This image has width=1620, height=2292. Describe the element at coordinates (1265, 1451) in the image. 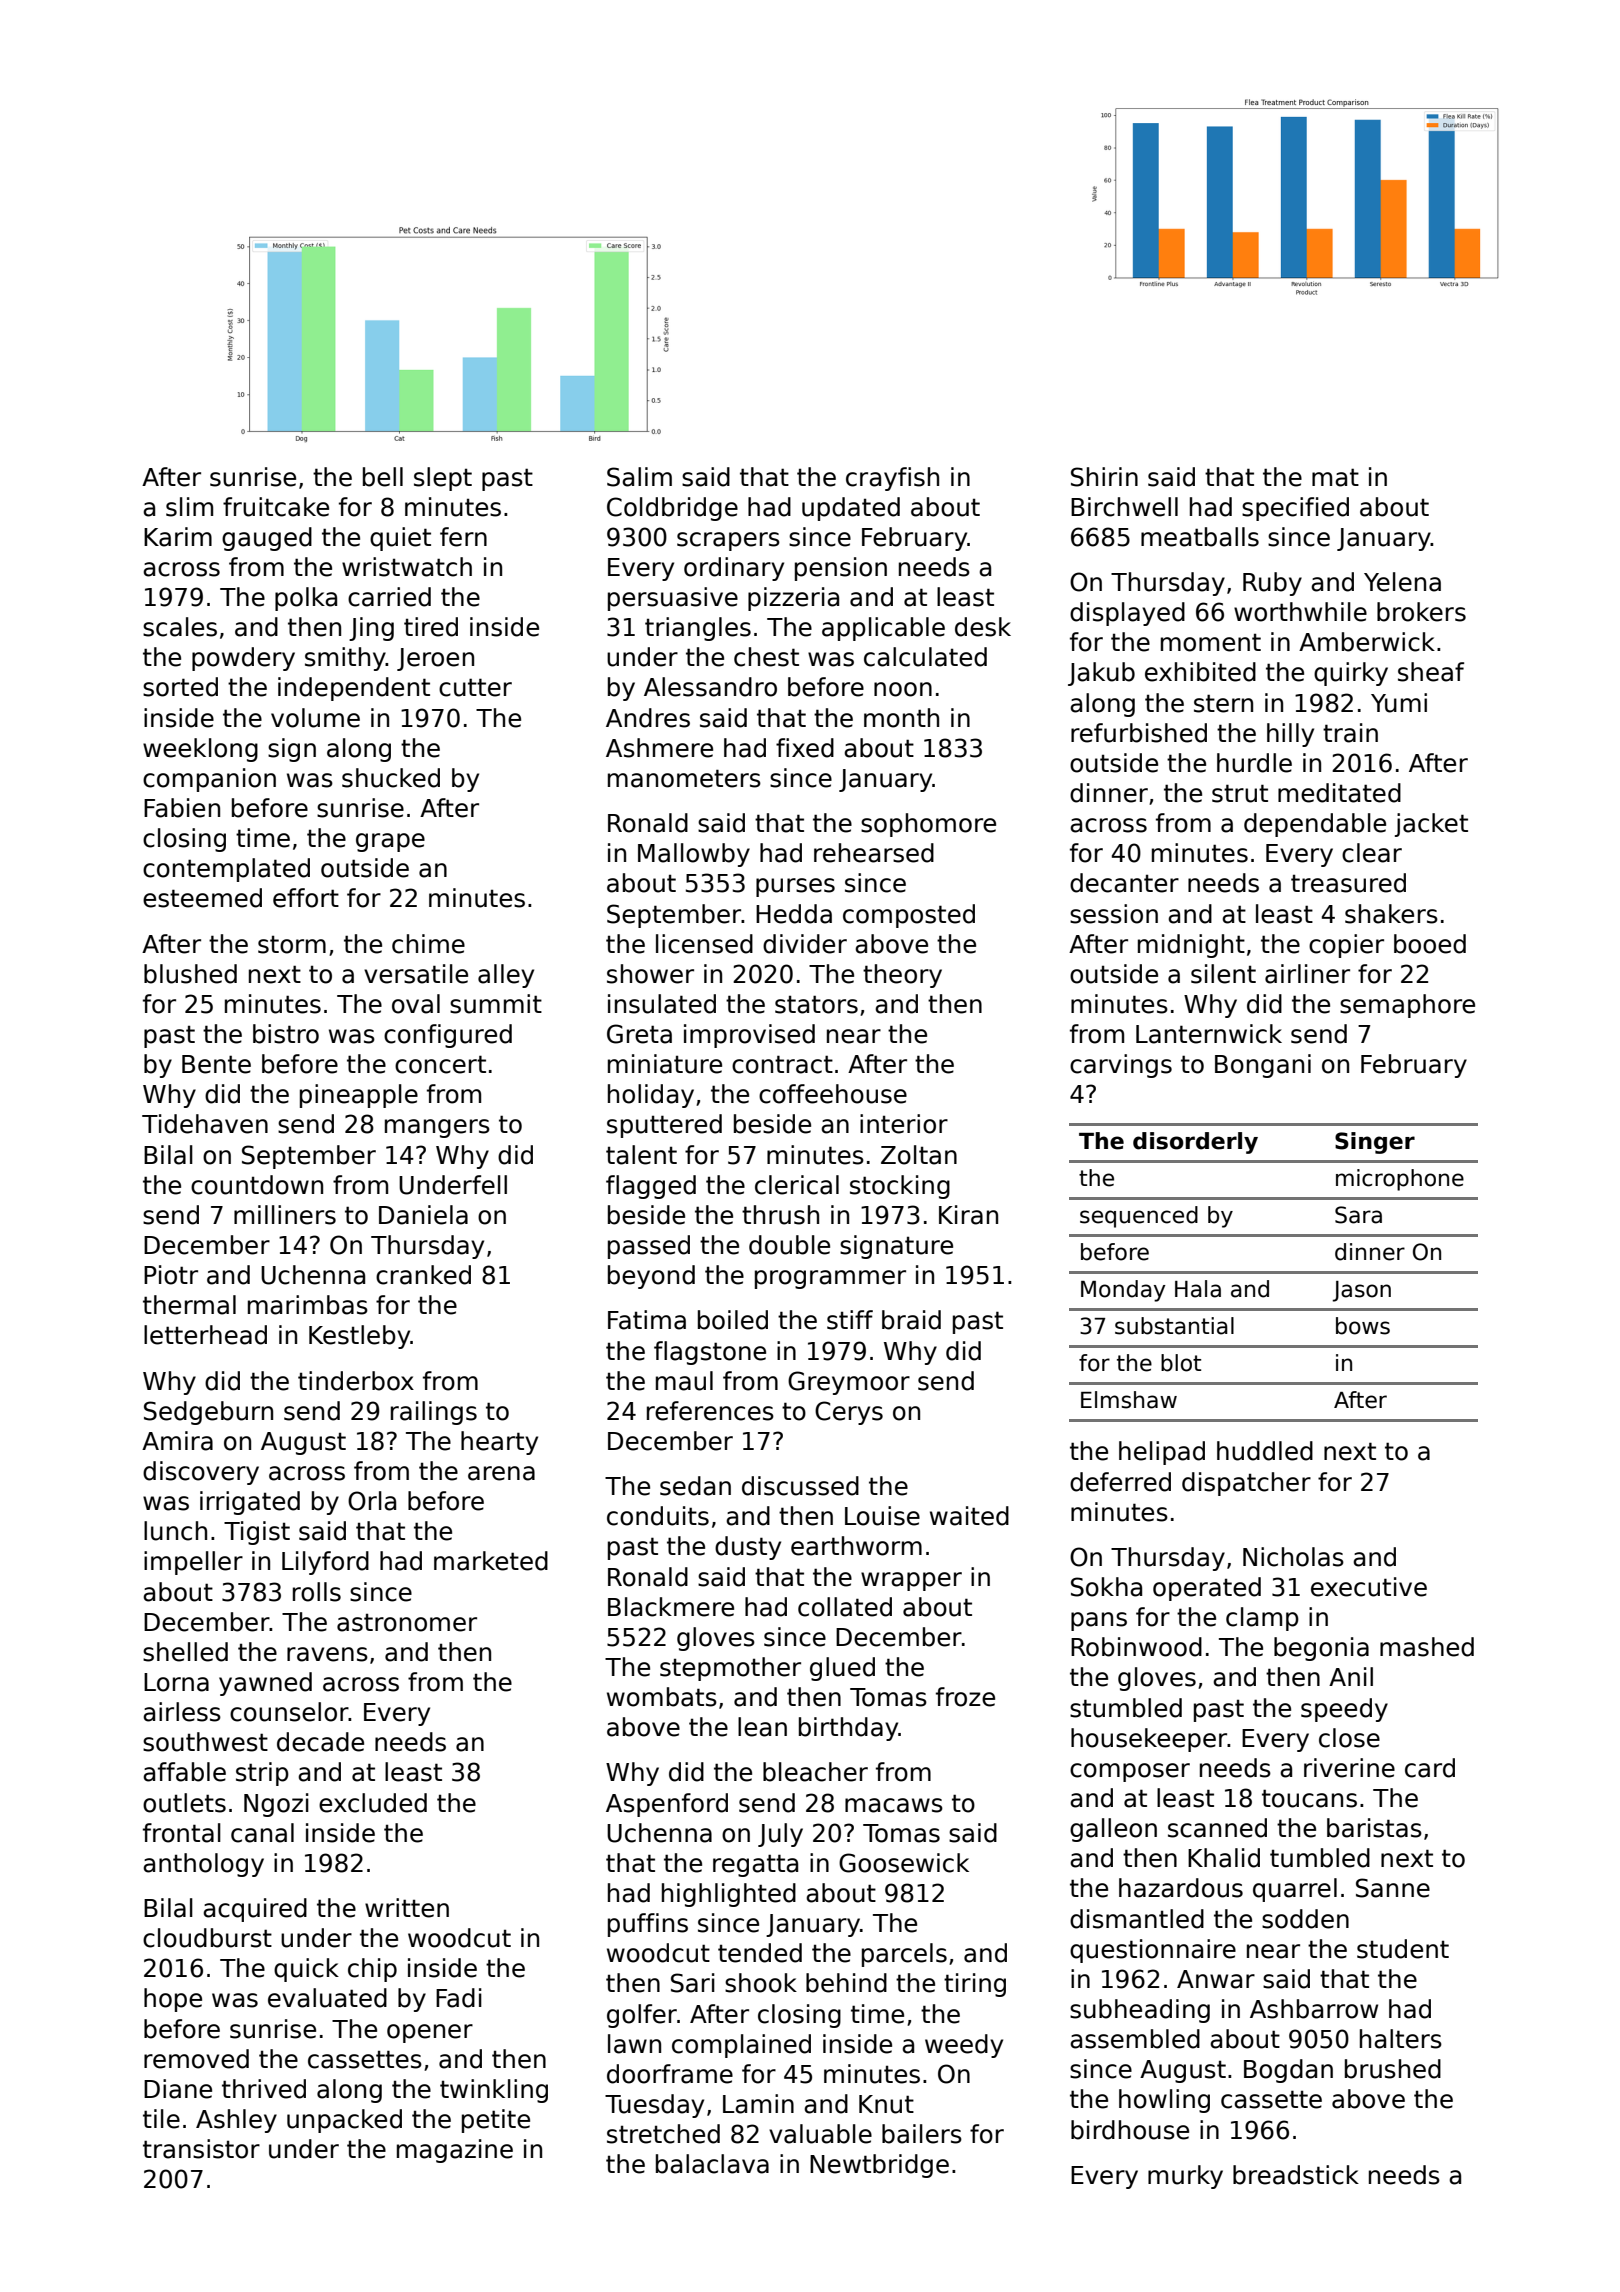

I see `huddled` at that location.
